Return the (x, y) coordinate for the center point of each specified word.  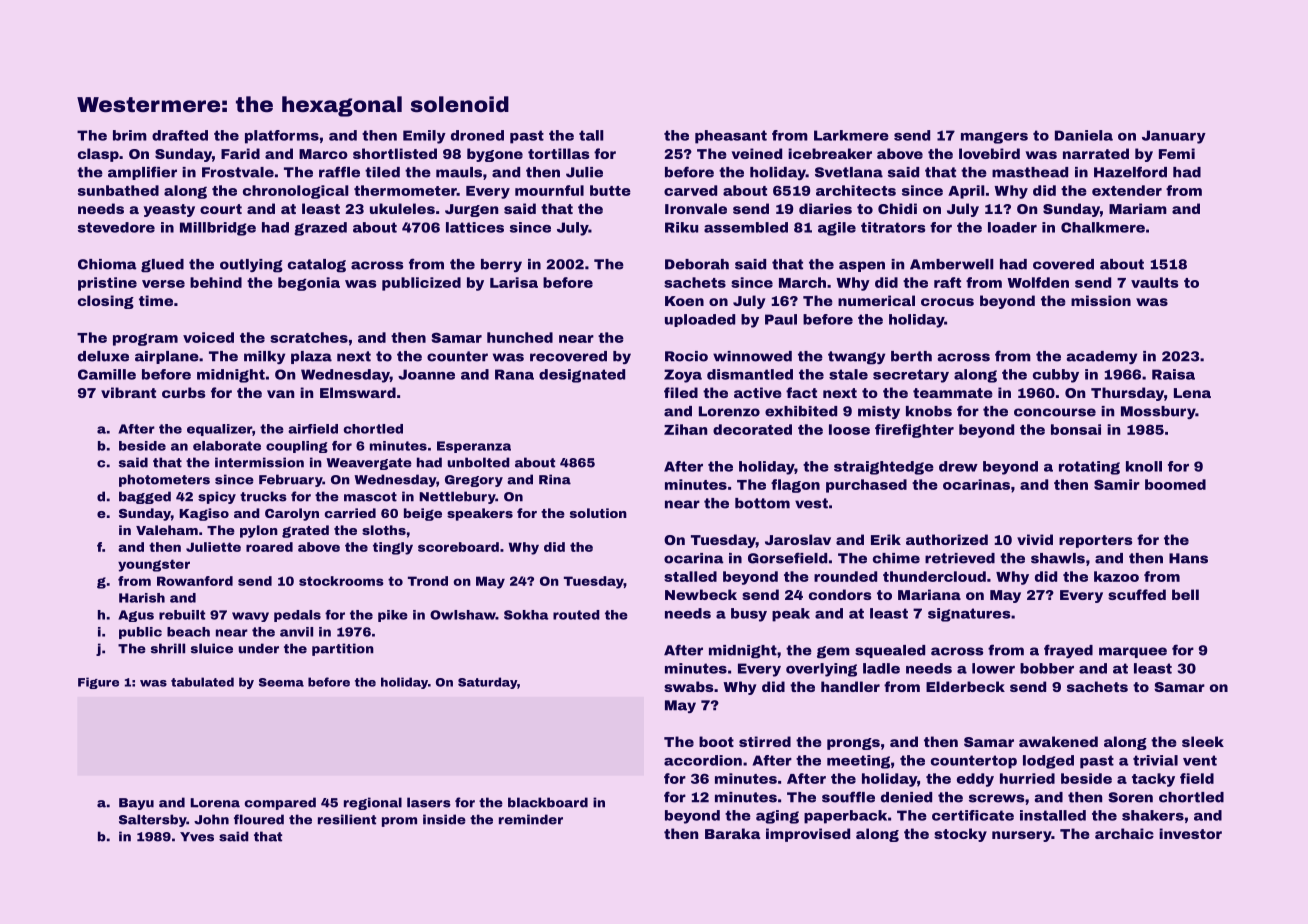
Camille (107, 374)
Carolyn (292, 514)
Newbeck (701, 594)
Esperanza (474, 447)
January (1174, 137)
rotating (1089, 468)
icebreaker (830, 153)
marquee (1133, 652)
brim (130, 135)
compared (280, 803)
